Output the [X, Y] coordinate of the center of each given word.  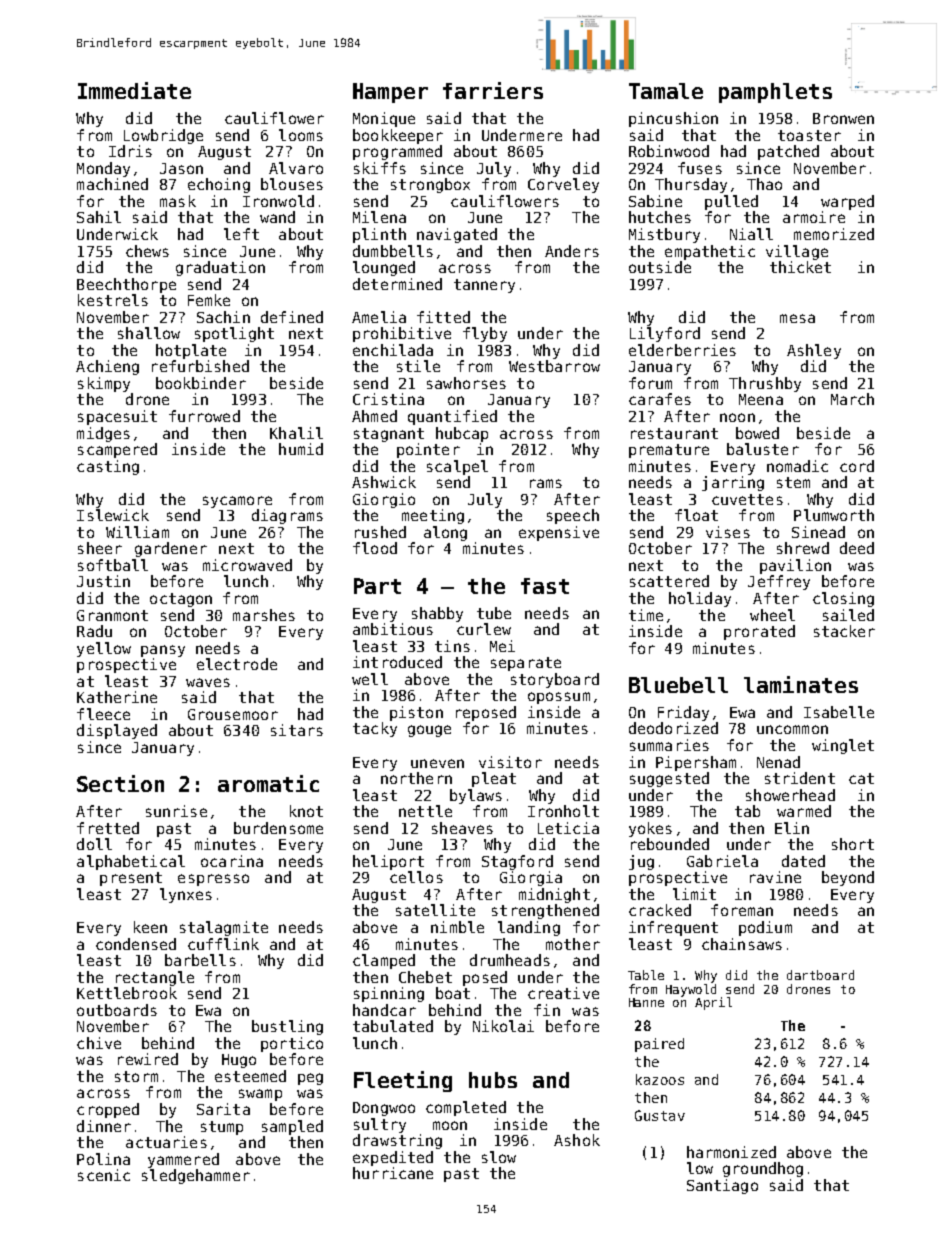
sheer [100, 548]
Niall [751, 234]
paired [659, 1045]
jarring [733, 483]
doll [94, 844]
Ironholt [563, 811]
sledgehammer [196, 1176]
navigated [457, 235]
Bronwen [843, 118]
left [241, 234]
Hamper [390, 93]
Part [377, 586]
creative [563, 993]
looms [301, 135]
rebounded [670, 844]
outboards [117, 1010]
